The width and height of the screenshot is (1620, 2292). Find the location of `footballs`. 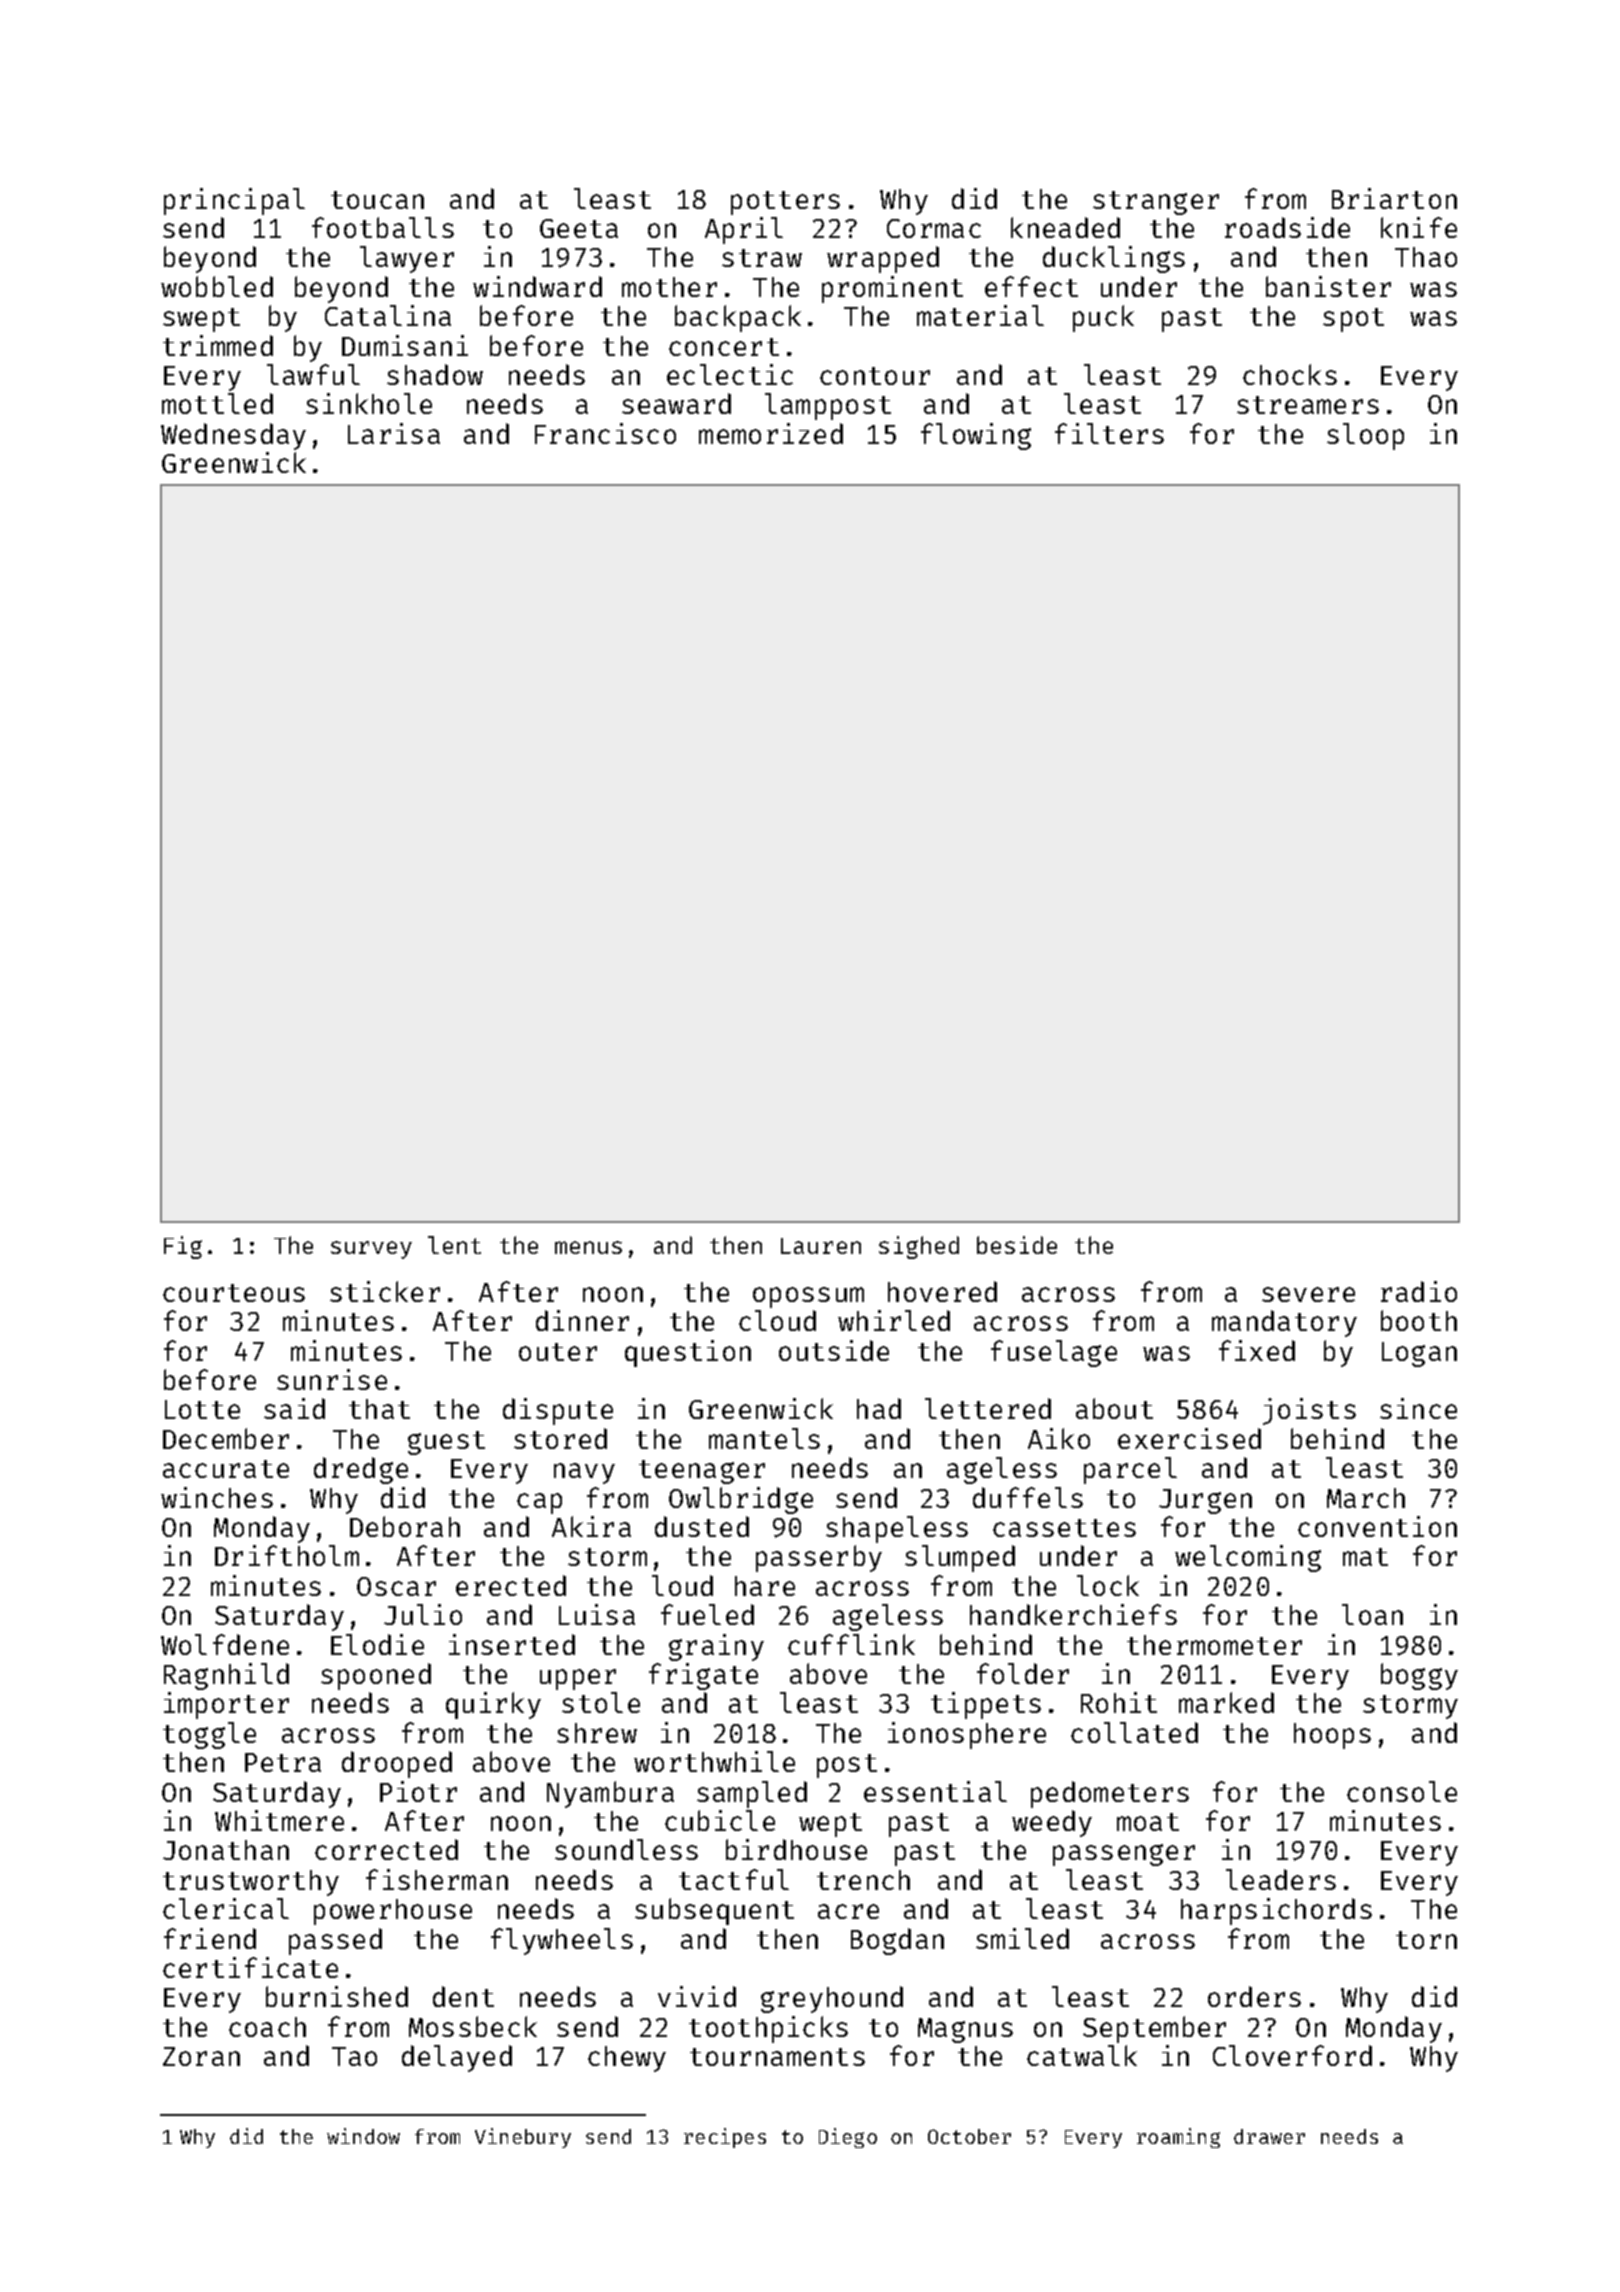

footballs is located at coordinates (383, 227).
